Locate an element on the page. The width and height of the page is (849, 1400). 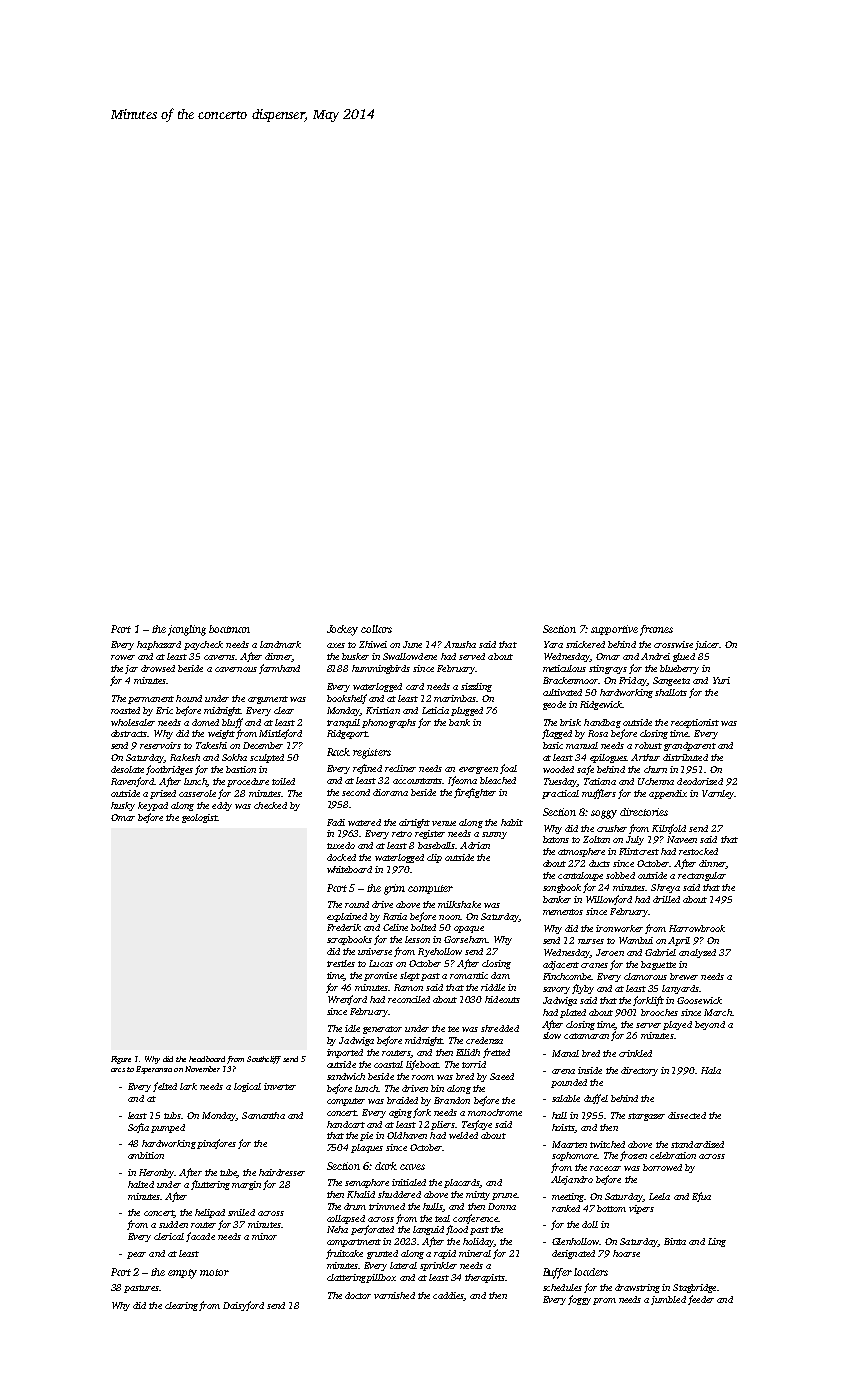
landmark is located at coordinates (280, 644).
